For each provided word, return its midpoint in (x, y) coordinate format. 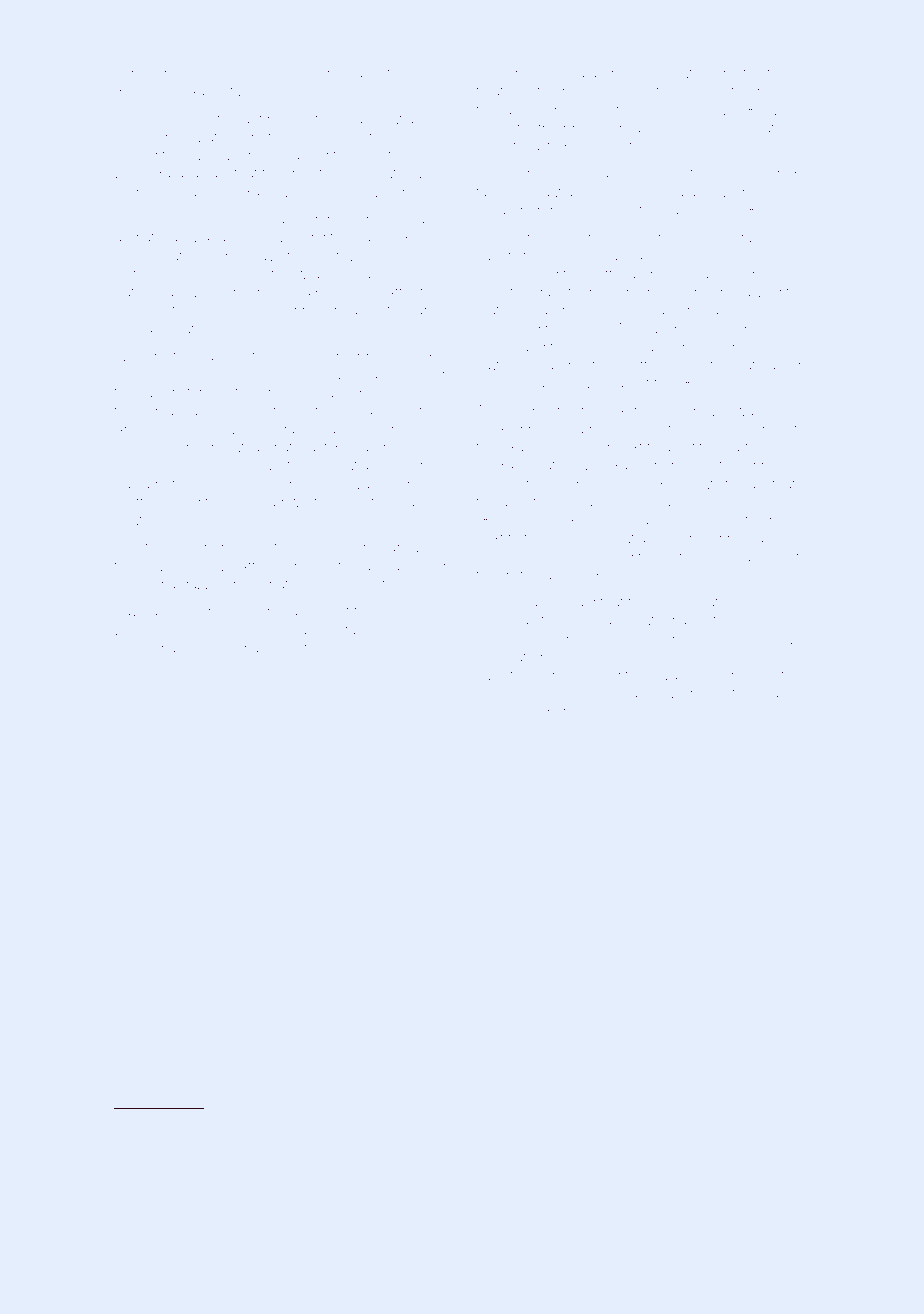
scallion (365, 118)
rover (156, 1150)
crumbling (213, 649)
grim (228, 1123)
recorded (195, 548)
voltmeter (370, 1121)
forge (210, 220)
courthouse (753, 447)
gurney (568, 212)
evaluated (378, 484)
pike (177, 75)
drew (763, 274)
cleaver (775, 693)
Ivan (672, 674)
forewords (543, 638)
